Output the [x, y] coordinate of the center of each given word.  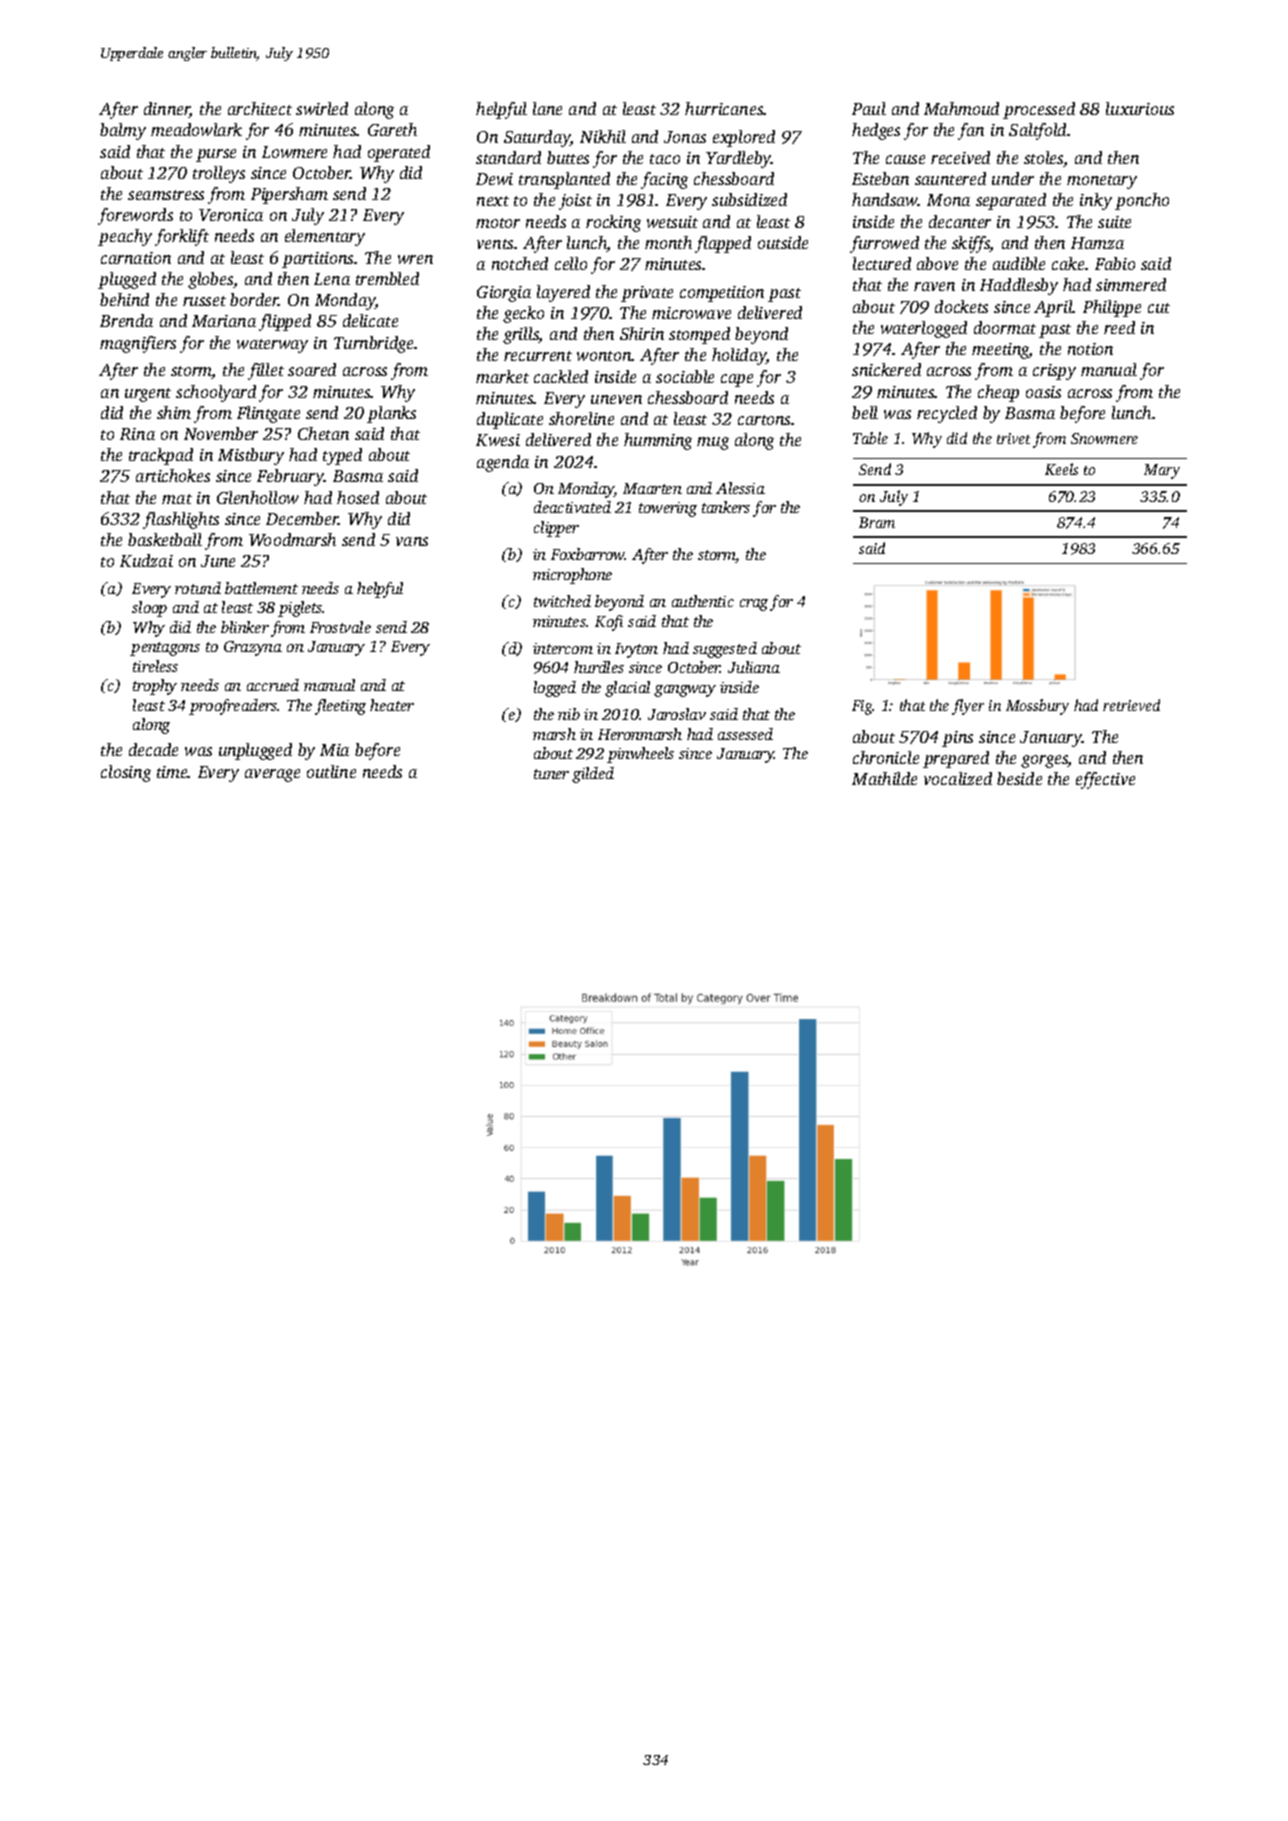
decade [153, 749]
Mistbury [251, 456]
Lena [332, 279]
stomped [699, 335]
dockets [961, 306]
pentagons [165, 649]
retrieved [1131, 705]
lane [547, 108]
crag [754, 605]
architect [260, 108]
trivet [1013, 438]
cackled [561, 376]
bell [865, 412]
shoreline [581, 418]
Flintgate [268, 414]
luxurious [1140, 108]
